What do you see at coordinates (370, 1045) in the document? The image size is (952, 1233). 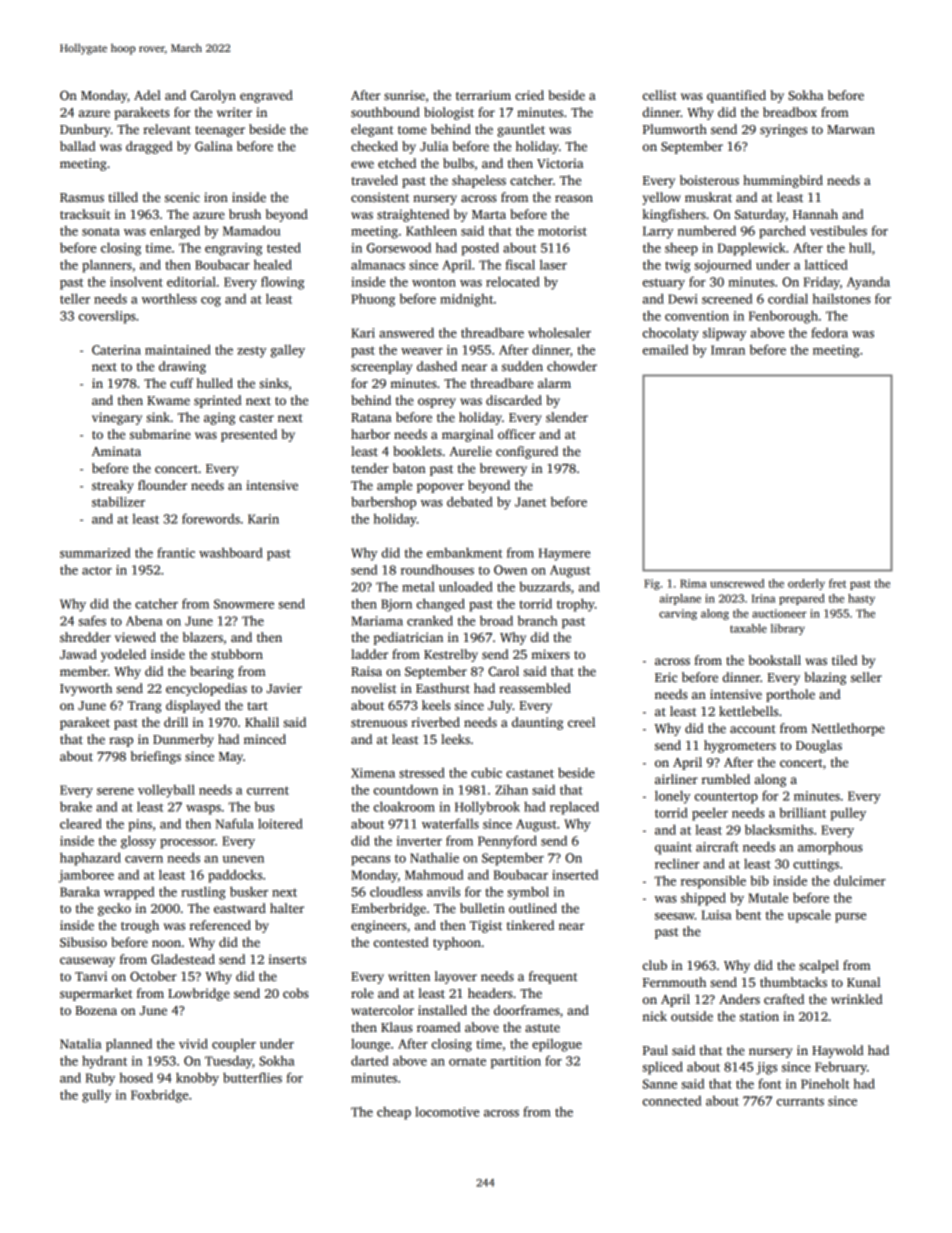 I see `lounge` at bounding box center [370, 1045].
